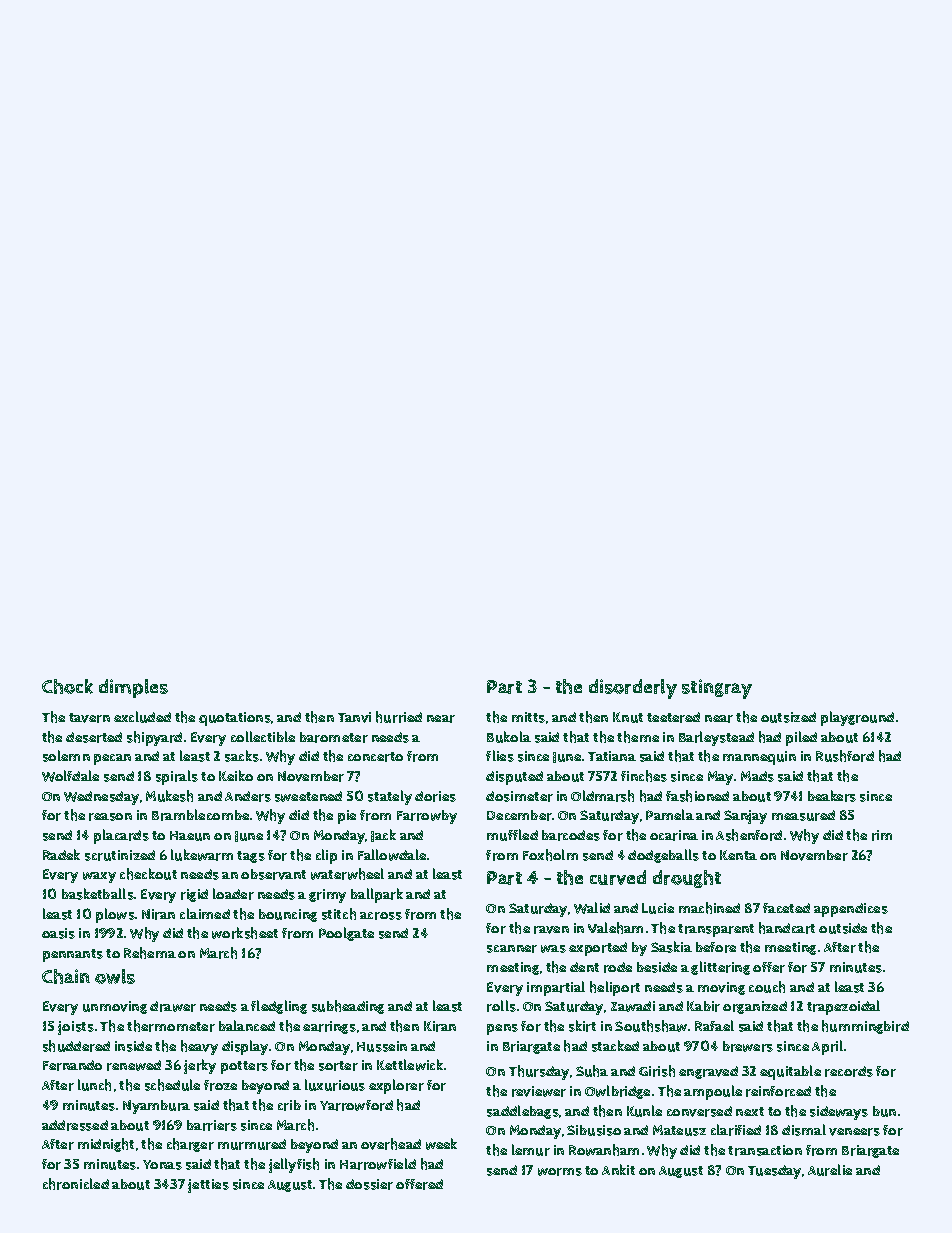 The image size is (952, 1233). What do you see at coordinates (633, 689) in the page?
I see `disorderly` at bounding box center [633, 689].
